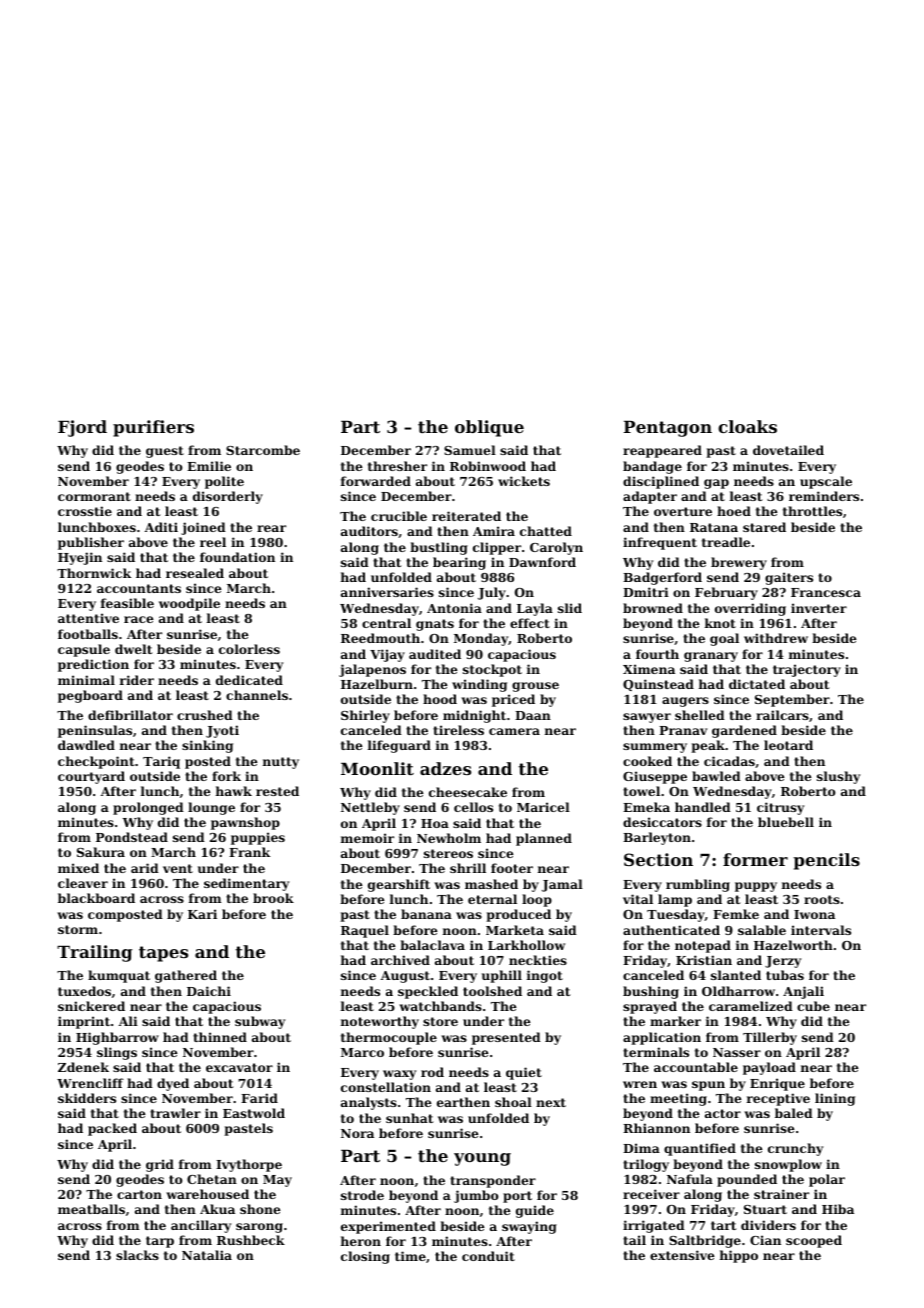 The width and height of the screenshot is (924, 1308). I want to click on Maricel, so click(543, 807).
